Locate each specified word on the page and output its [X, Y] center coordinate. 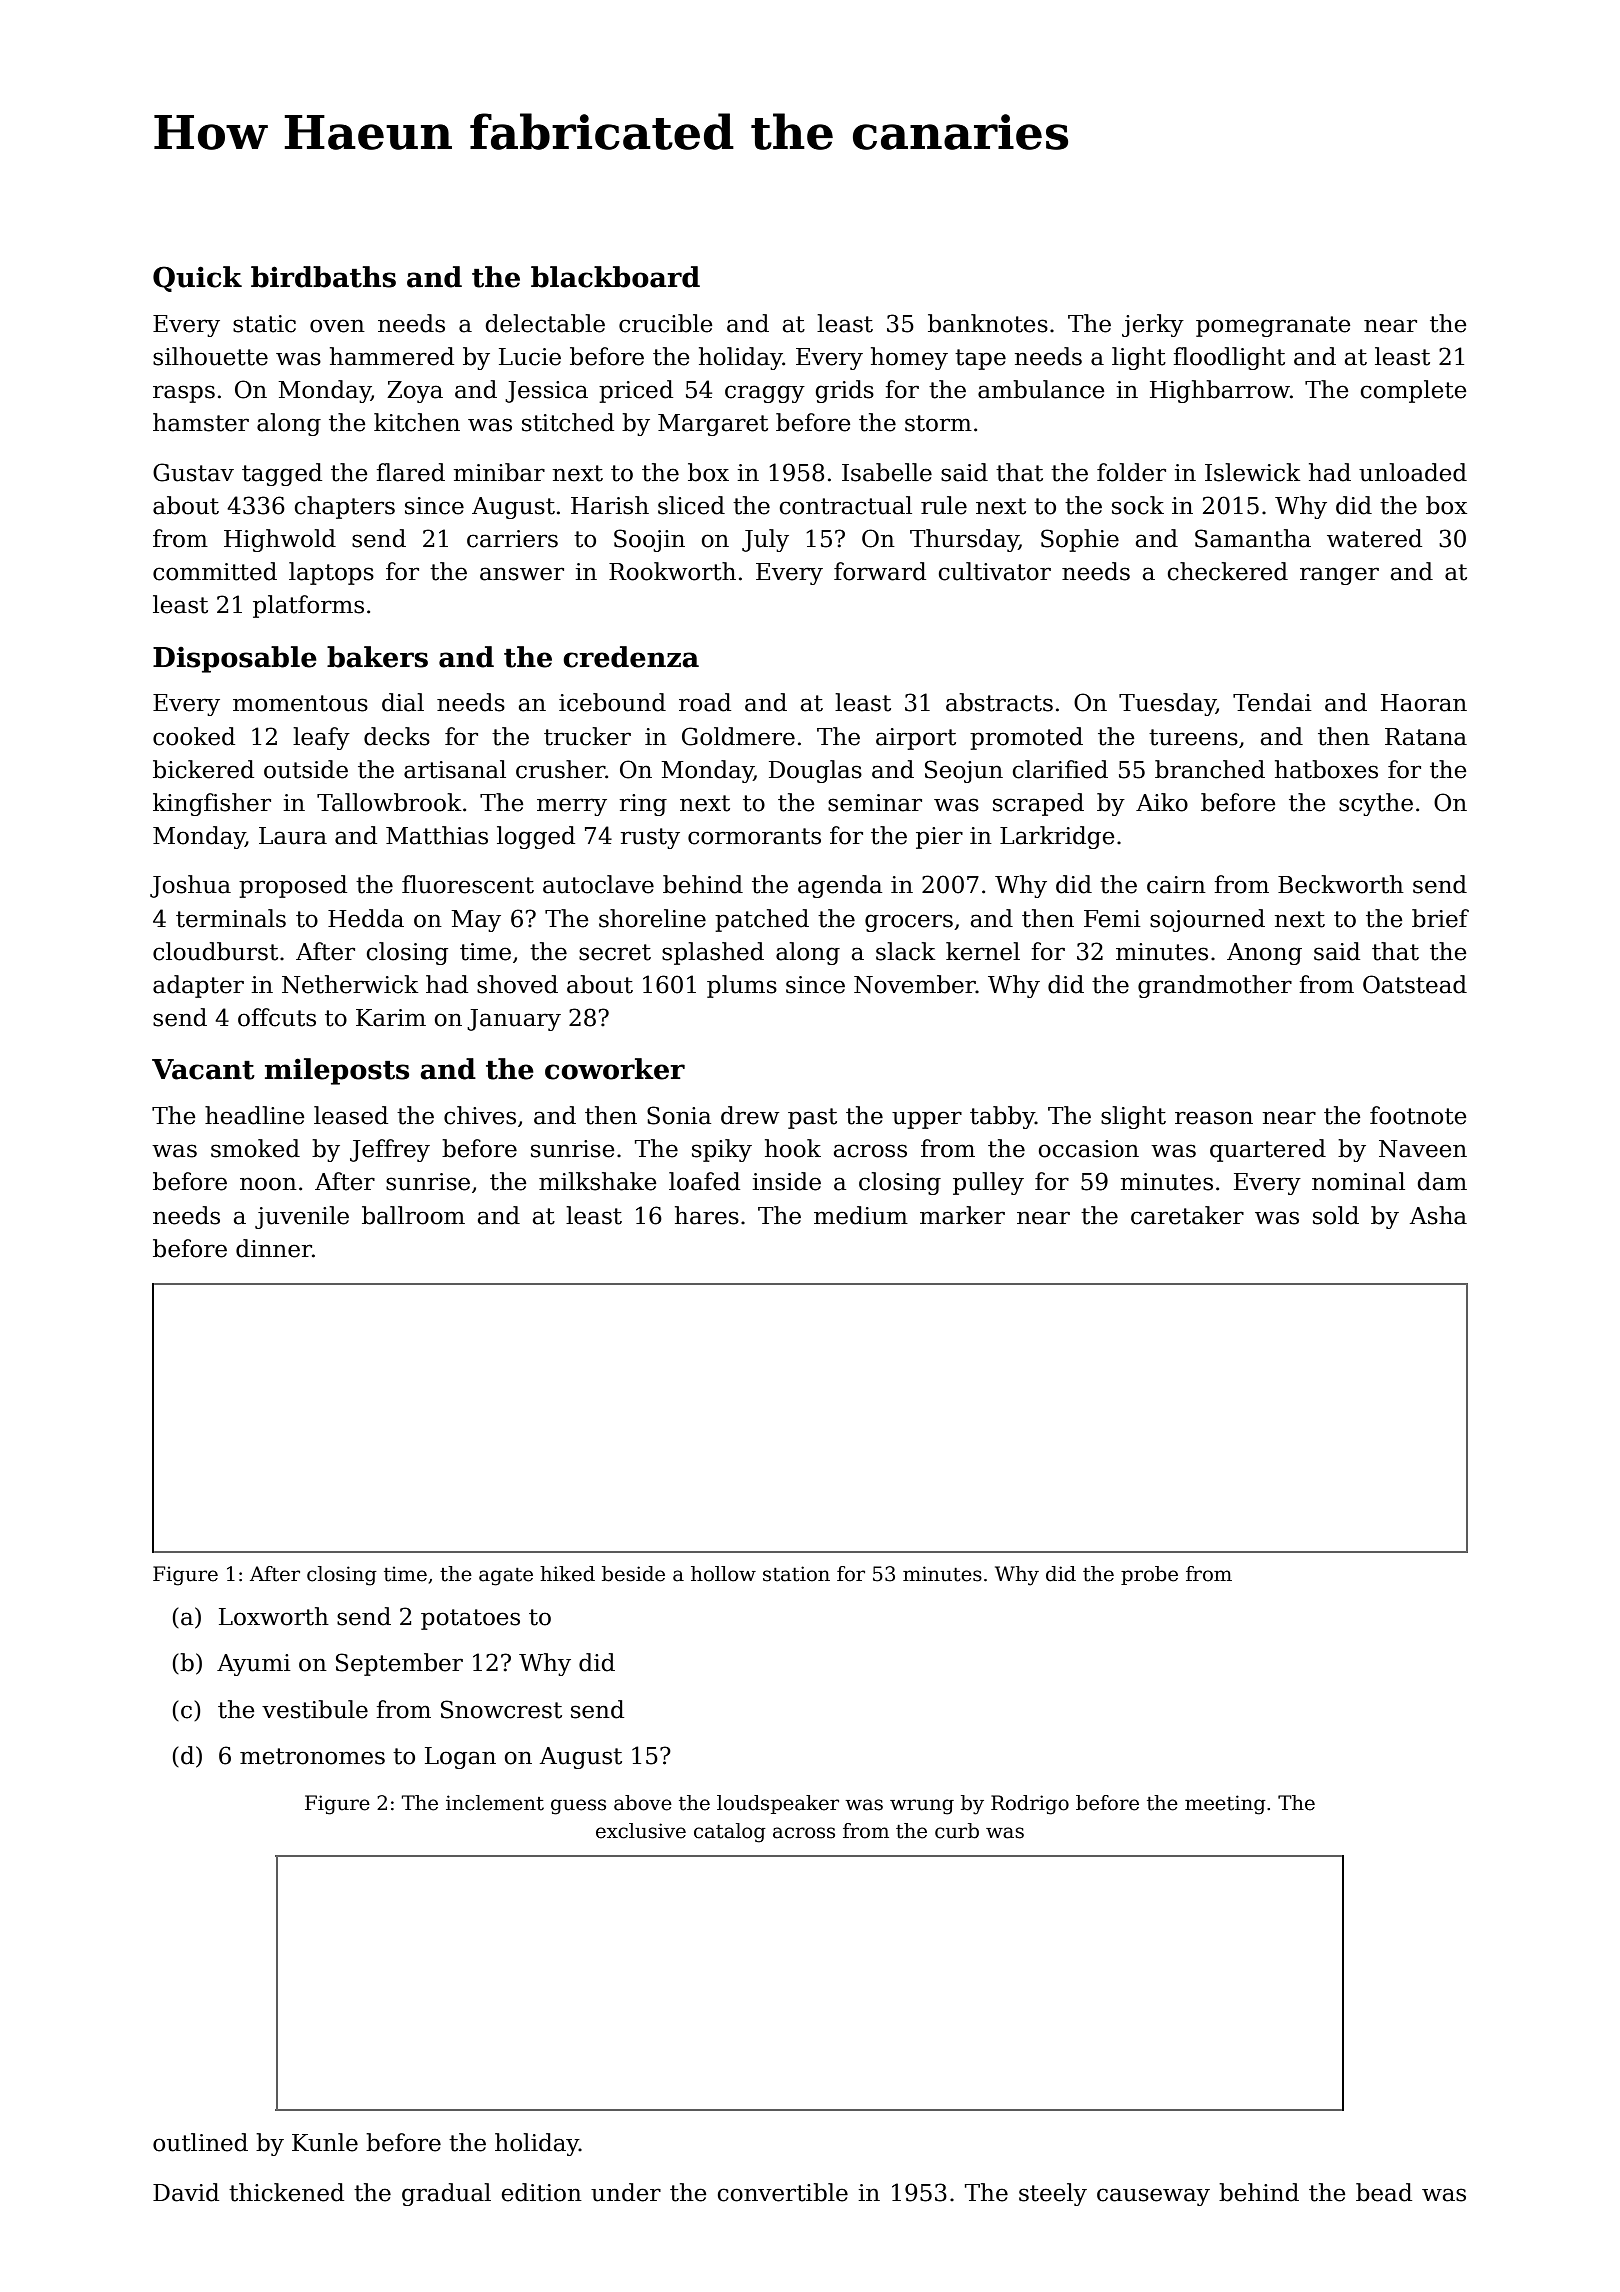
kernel [983, 951]
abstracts [999, 702]
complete [1413, 391]
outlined [200, 2142]
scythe [1376, 804]
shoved [517, 984]
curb [957, 1831]
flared [410, 472]
